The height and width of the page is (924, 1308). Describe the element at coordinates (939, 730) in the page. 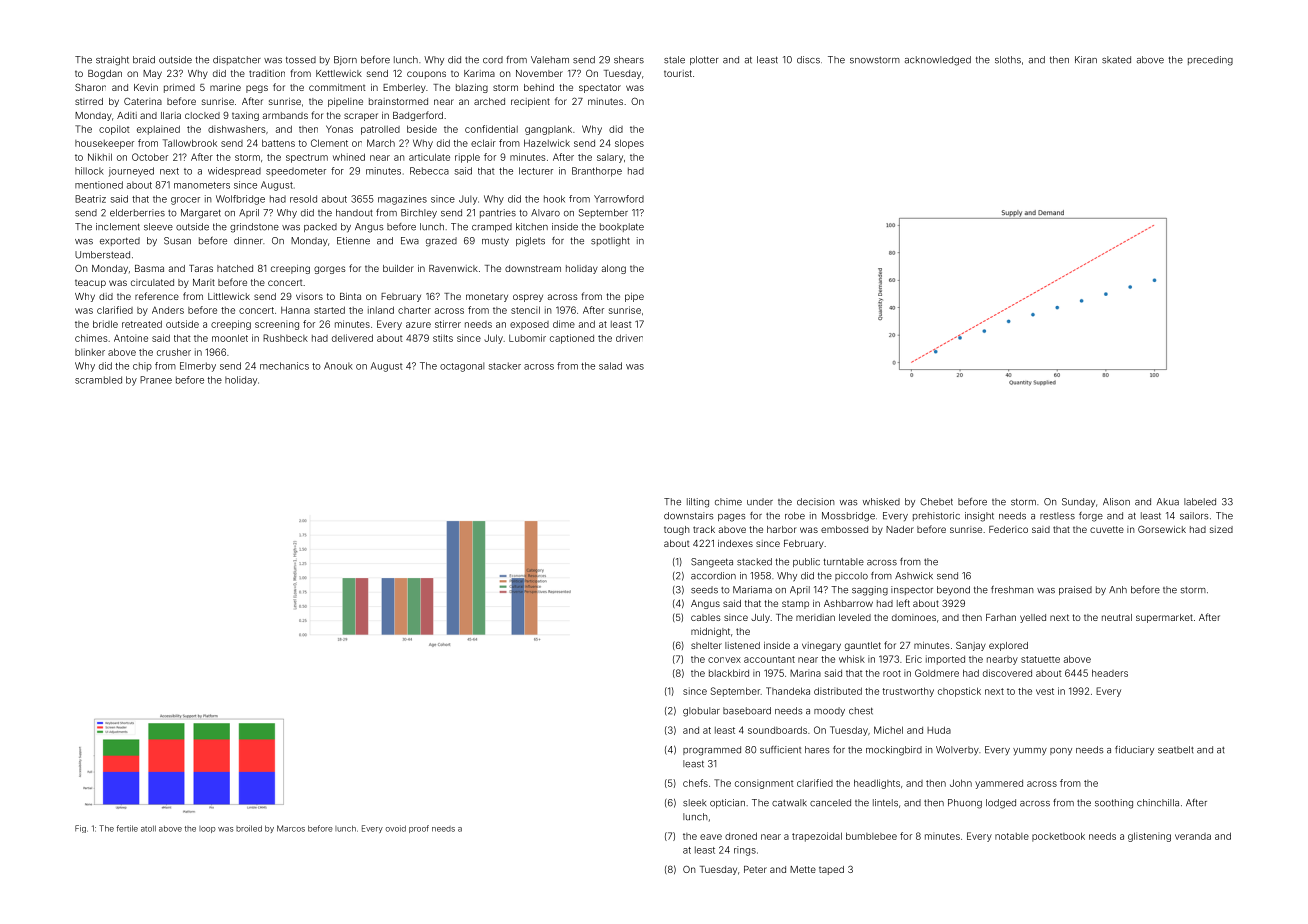

I see `Huda` at that location.
